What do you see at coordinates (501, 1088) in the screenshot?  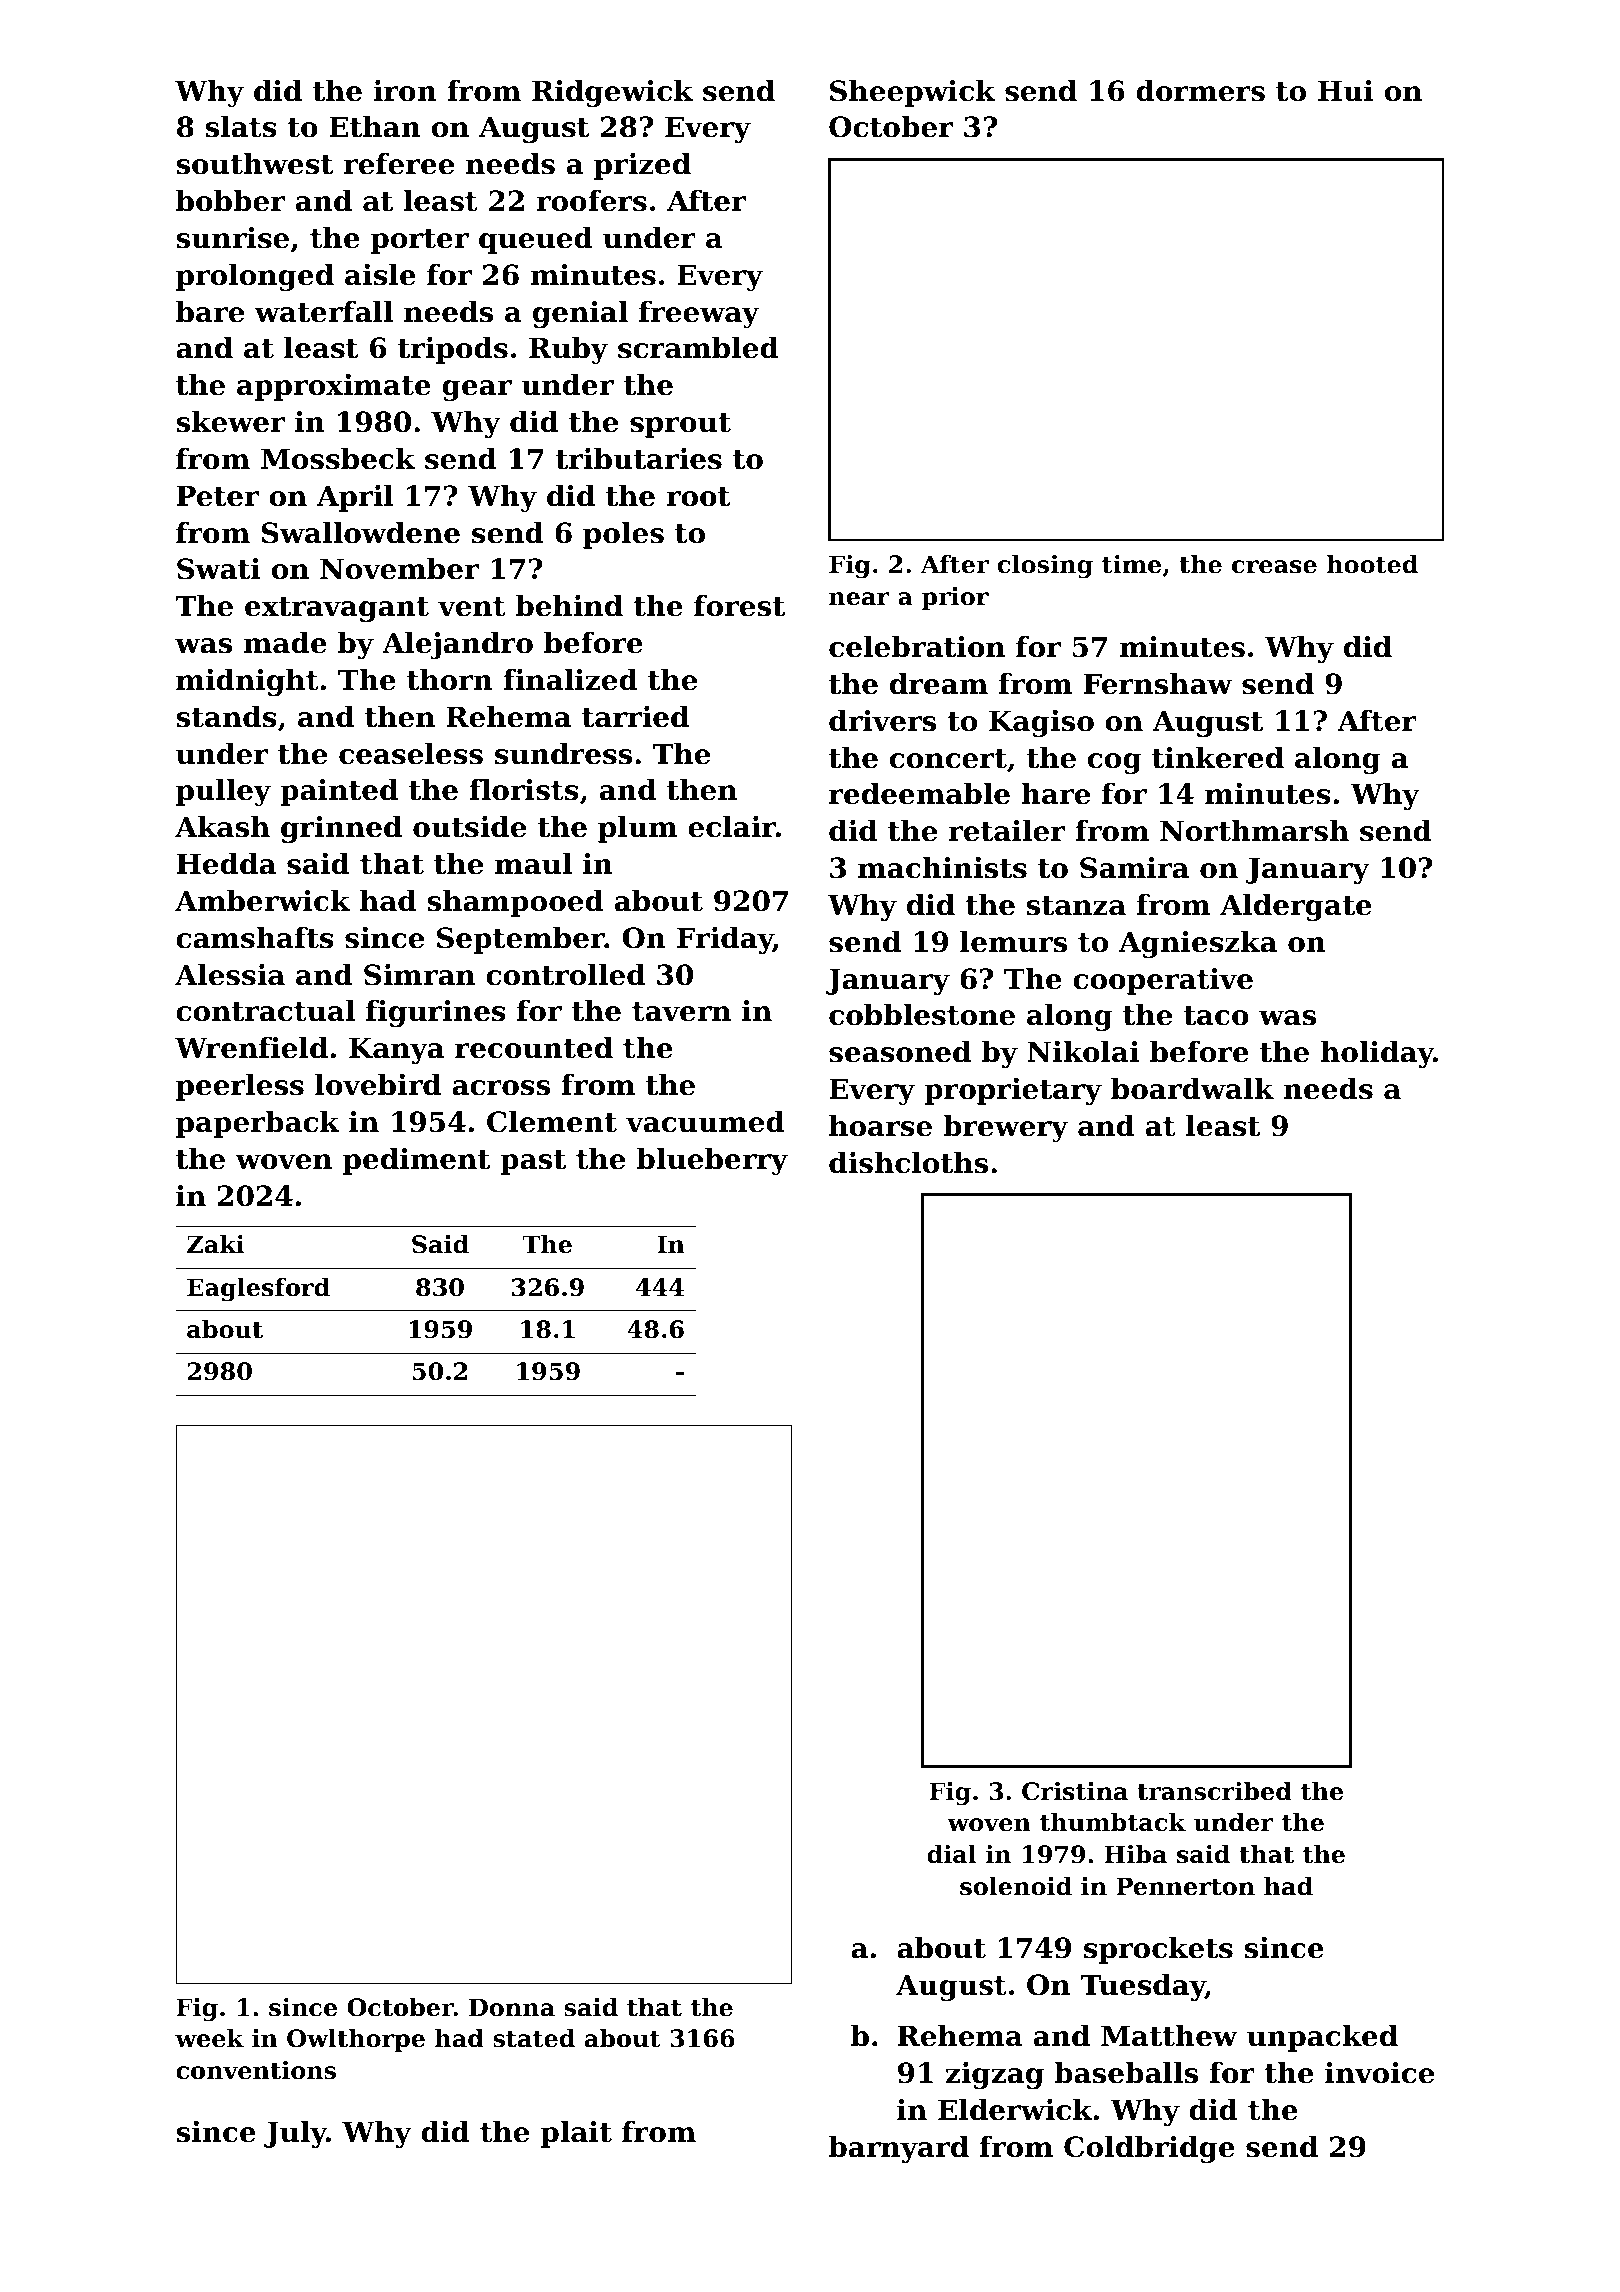 I see `across` at bounding box center [501, 1088].
